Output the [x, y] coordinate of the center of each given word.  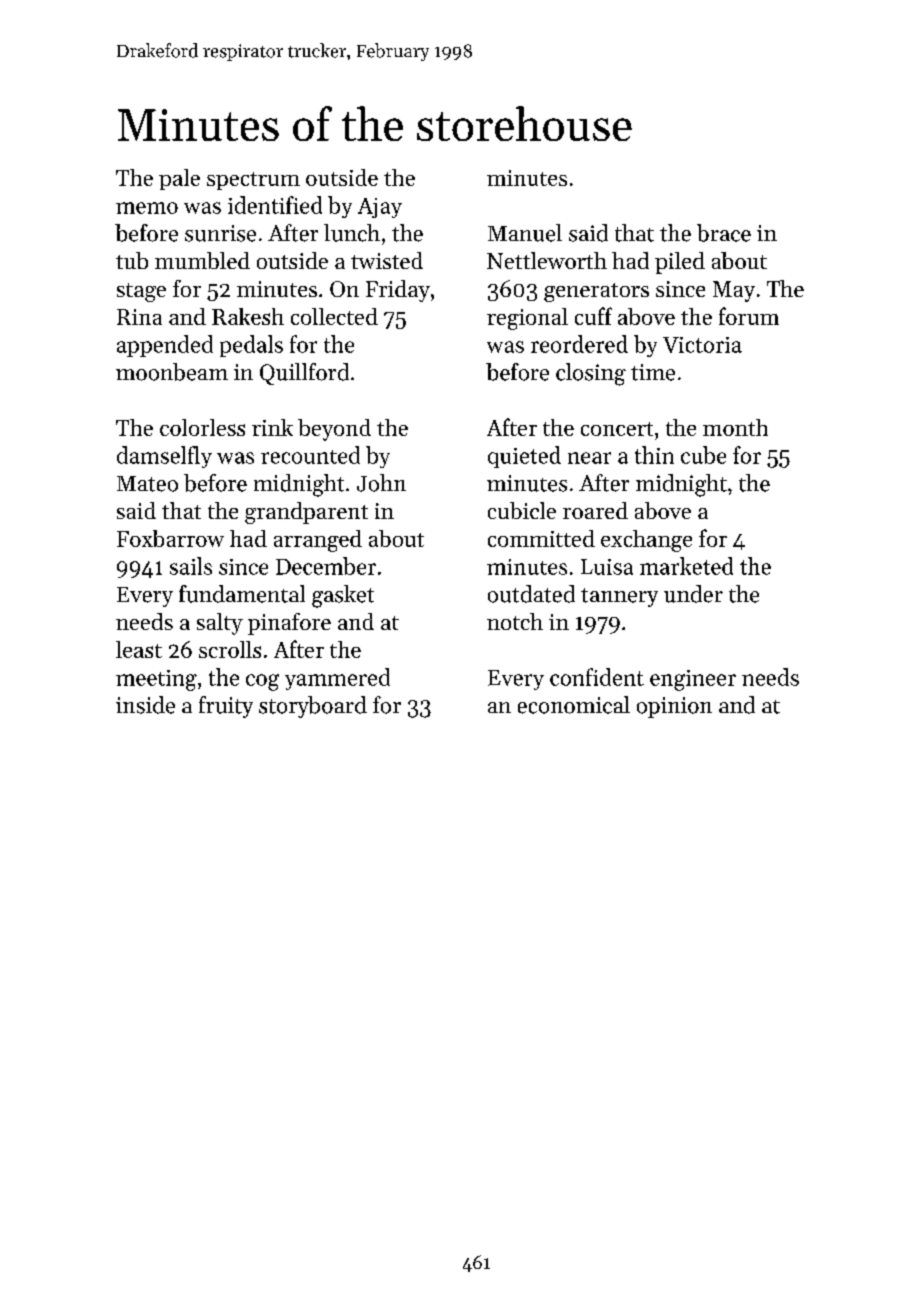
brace [724, 233]
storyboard [313, 707]
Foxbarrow [170, 538]
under [693, 594]
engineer [693, 680]
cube [703, 455]
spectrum [253, 181]
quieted [524, 457]
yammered [337, 679]
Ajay [380, 208]
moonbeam [172, 372]
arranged [318, 541]
